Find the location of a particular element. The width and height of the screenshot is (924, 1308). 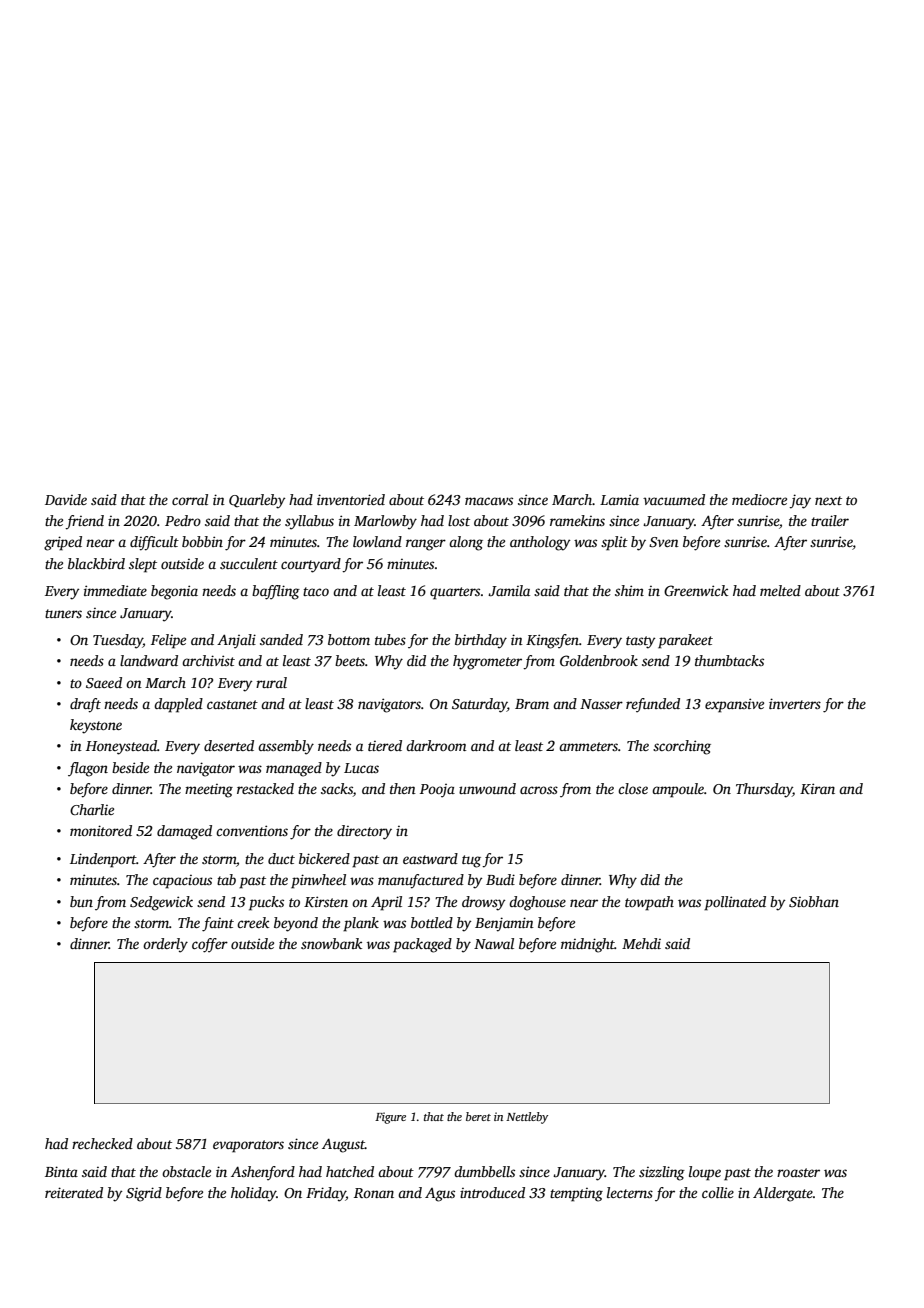

tubes is located at coordinates (390, 639).
